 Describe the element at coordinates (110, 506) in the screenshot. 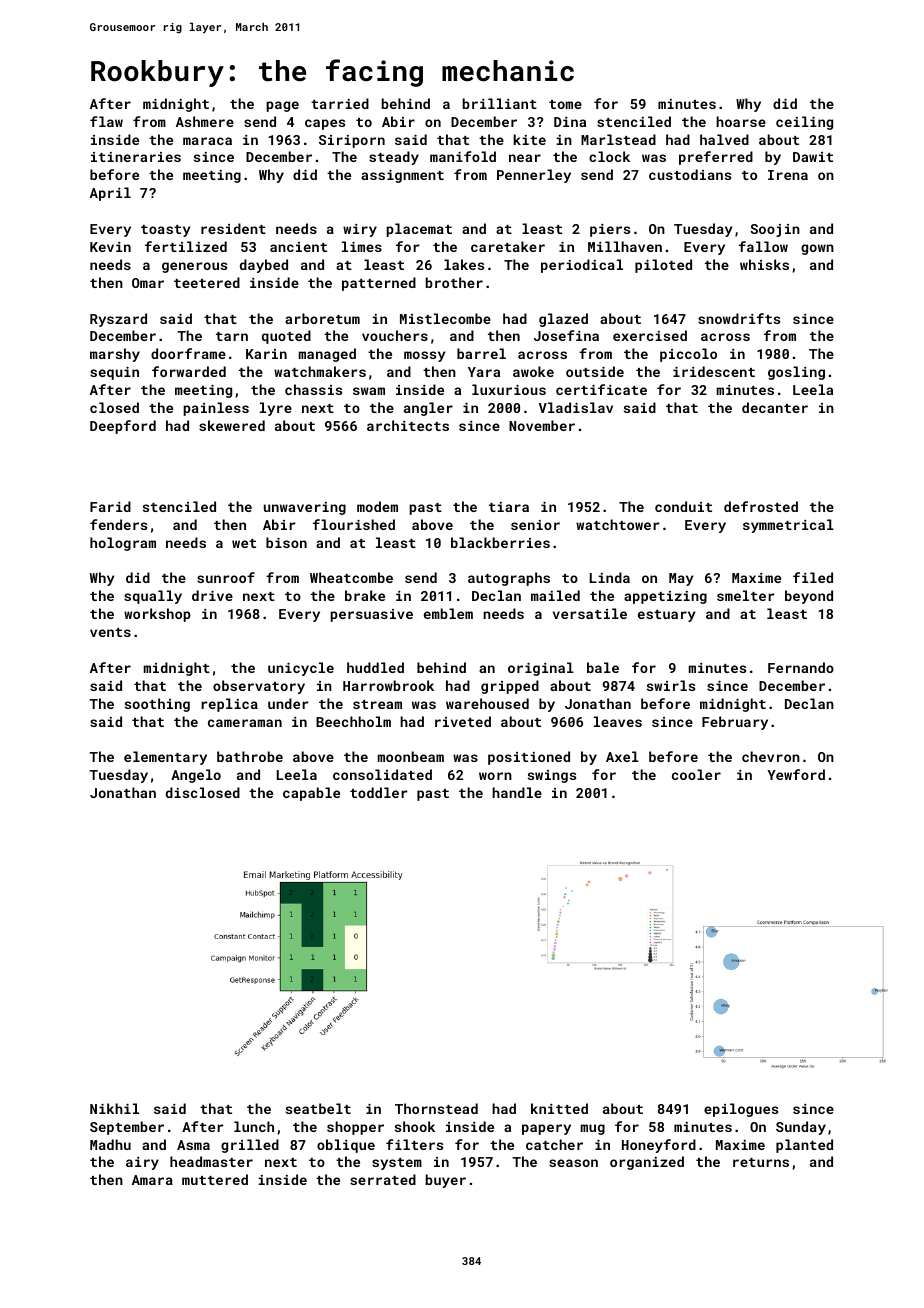

I see `Farid` at that location.
